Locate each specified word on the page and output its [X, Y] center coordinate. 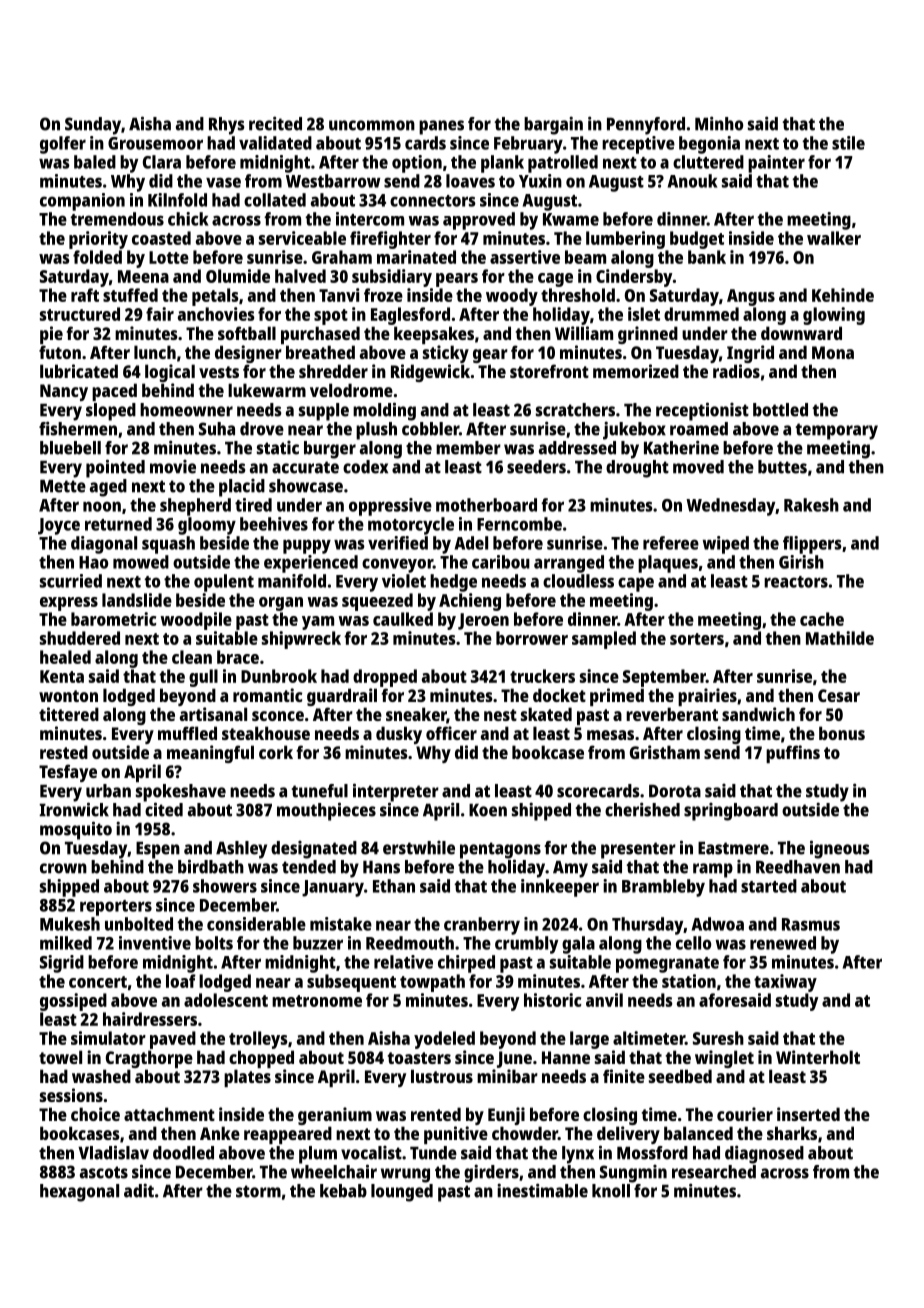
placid [242, 488]
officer [451, 733]
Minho [719, 123]
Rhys [227, 126]
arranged [569, 564]
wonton [68, 696]
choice [95, 1114]
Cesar [839, 695]
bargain [553, 125]
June [514, 1059]
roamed [699, 429]
